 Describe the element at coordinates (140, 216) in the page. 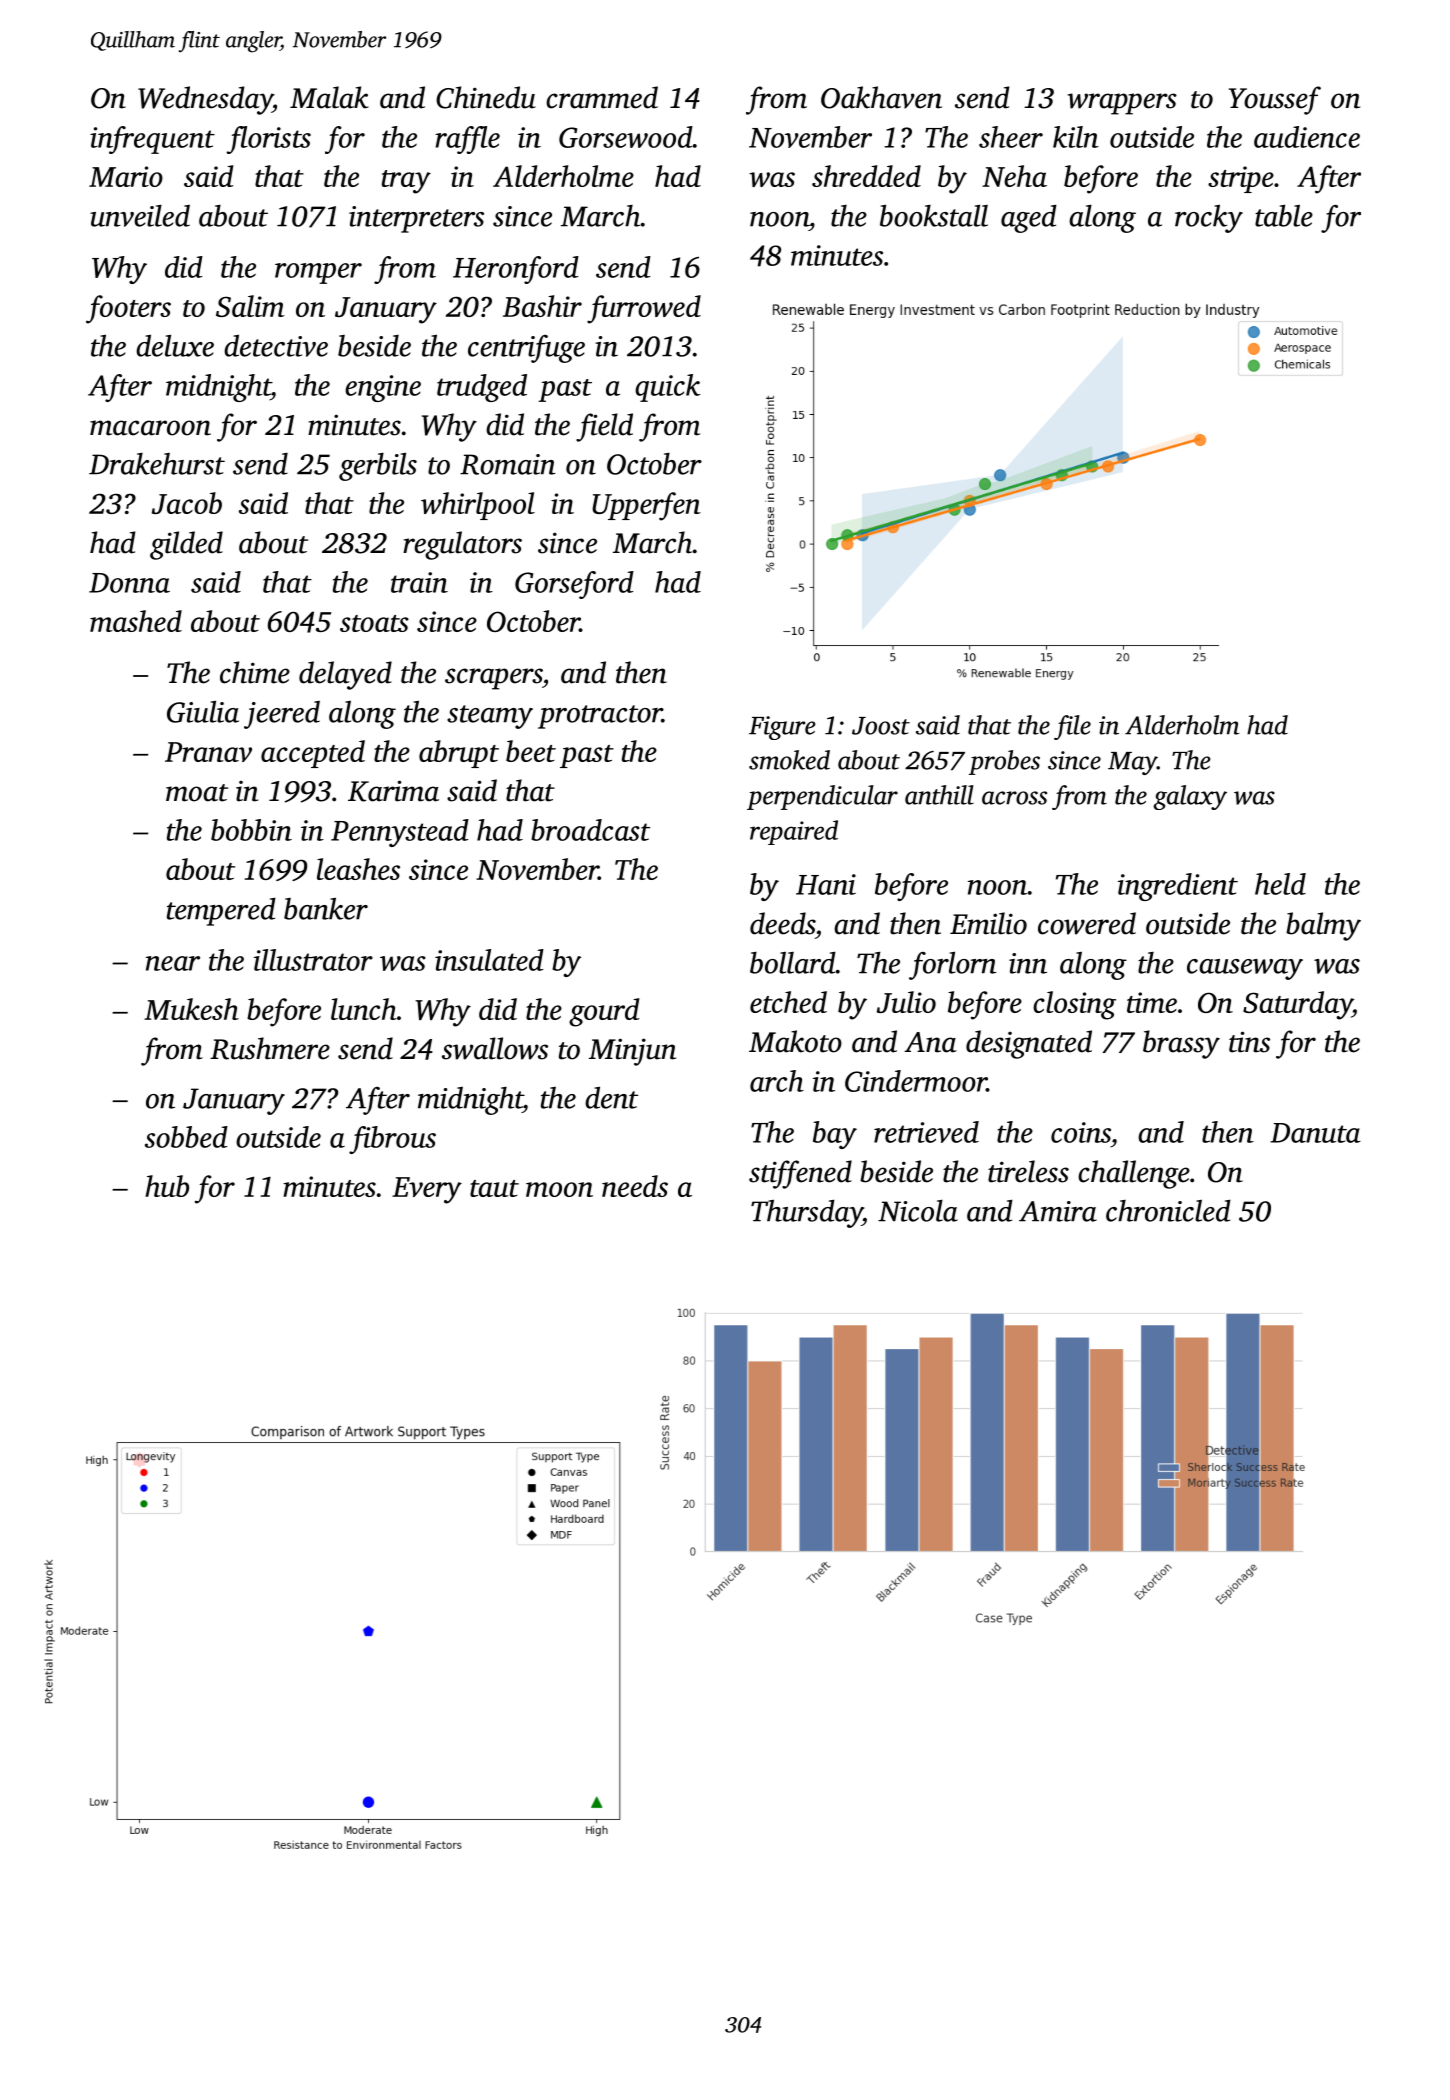

I see `unveiled` at that location.
